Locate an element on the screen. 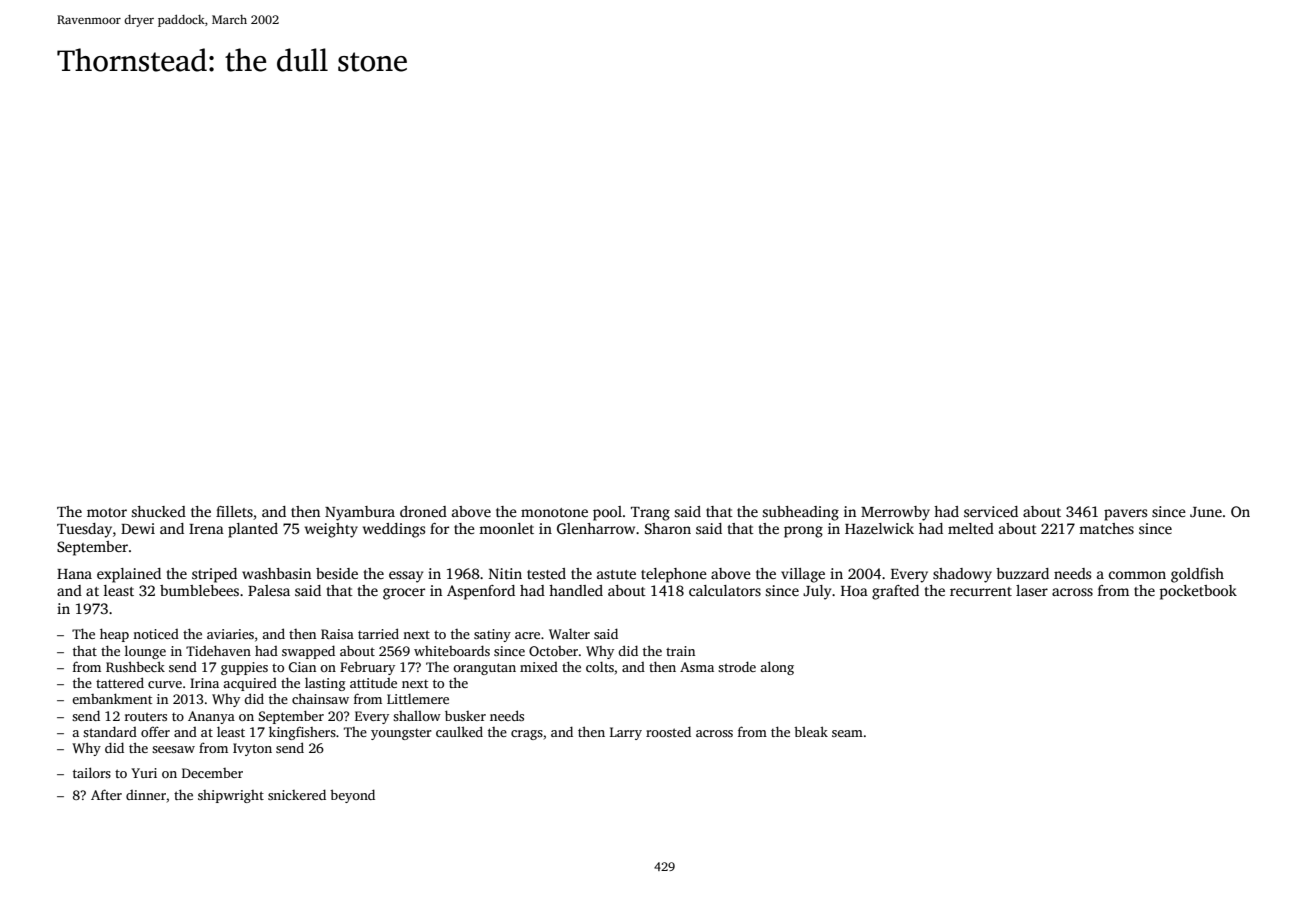  motor is located at coordinates (107, 512).
